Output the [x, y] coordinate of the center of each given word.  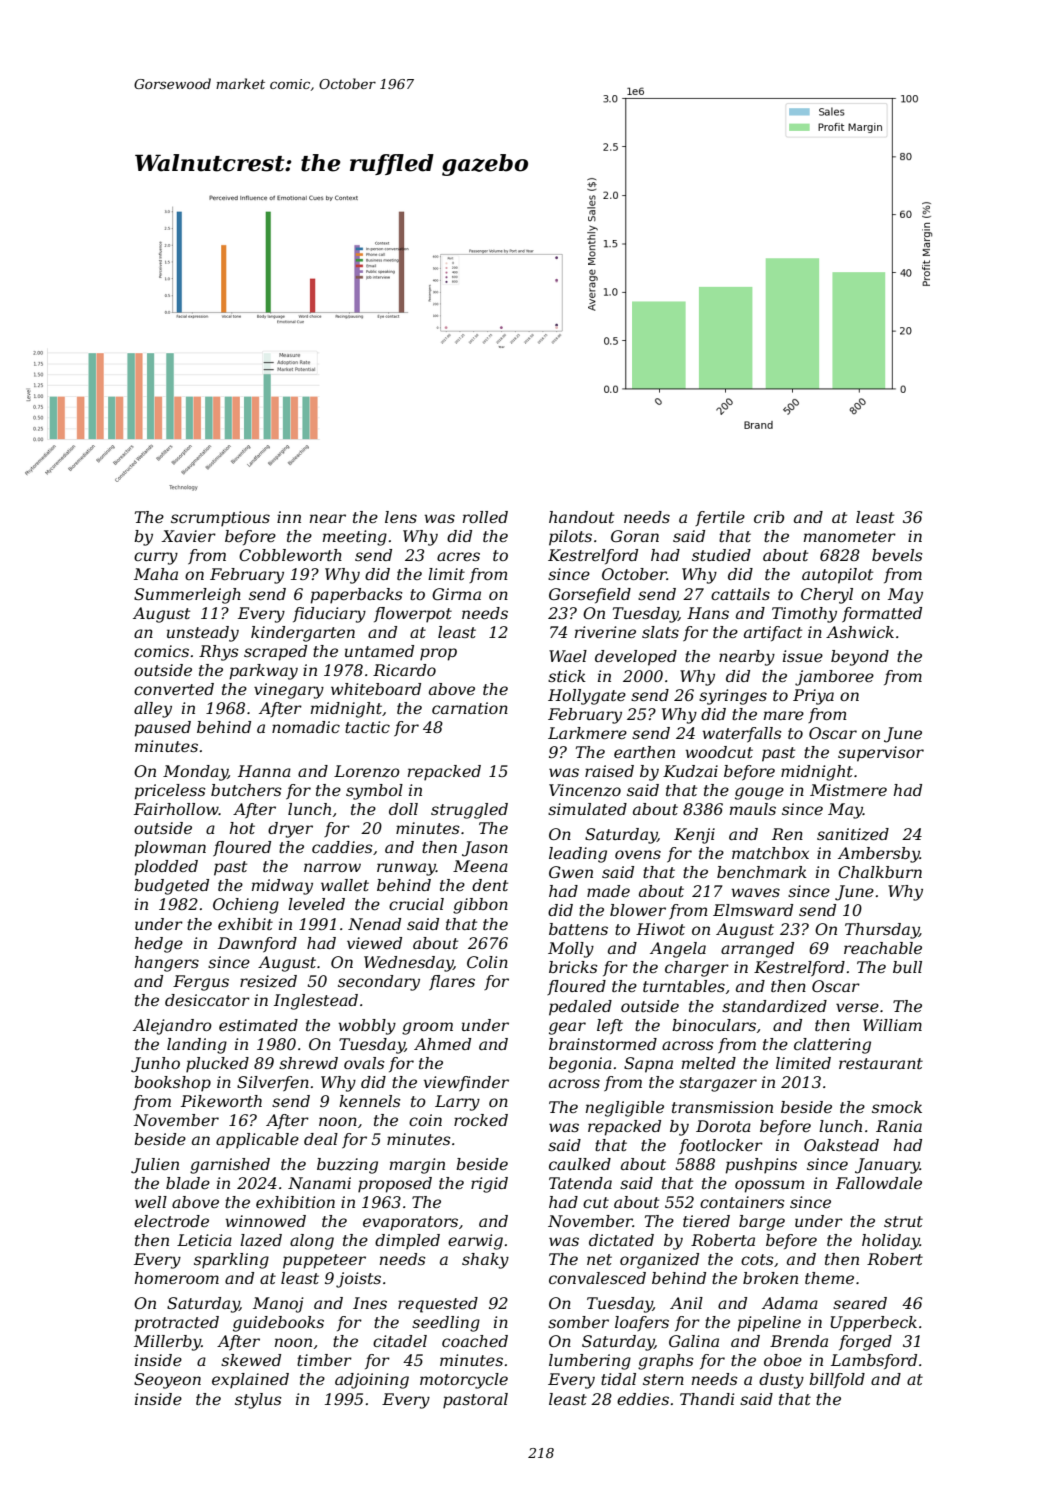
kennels [370, 1101]
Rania [899, 1126]
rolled [485, 517]
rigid [489, 1185]
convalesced [597, 1278]
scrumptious [220, 519]
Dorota [723, 1126]
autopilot [837, 576]
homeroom [177, 1278]
